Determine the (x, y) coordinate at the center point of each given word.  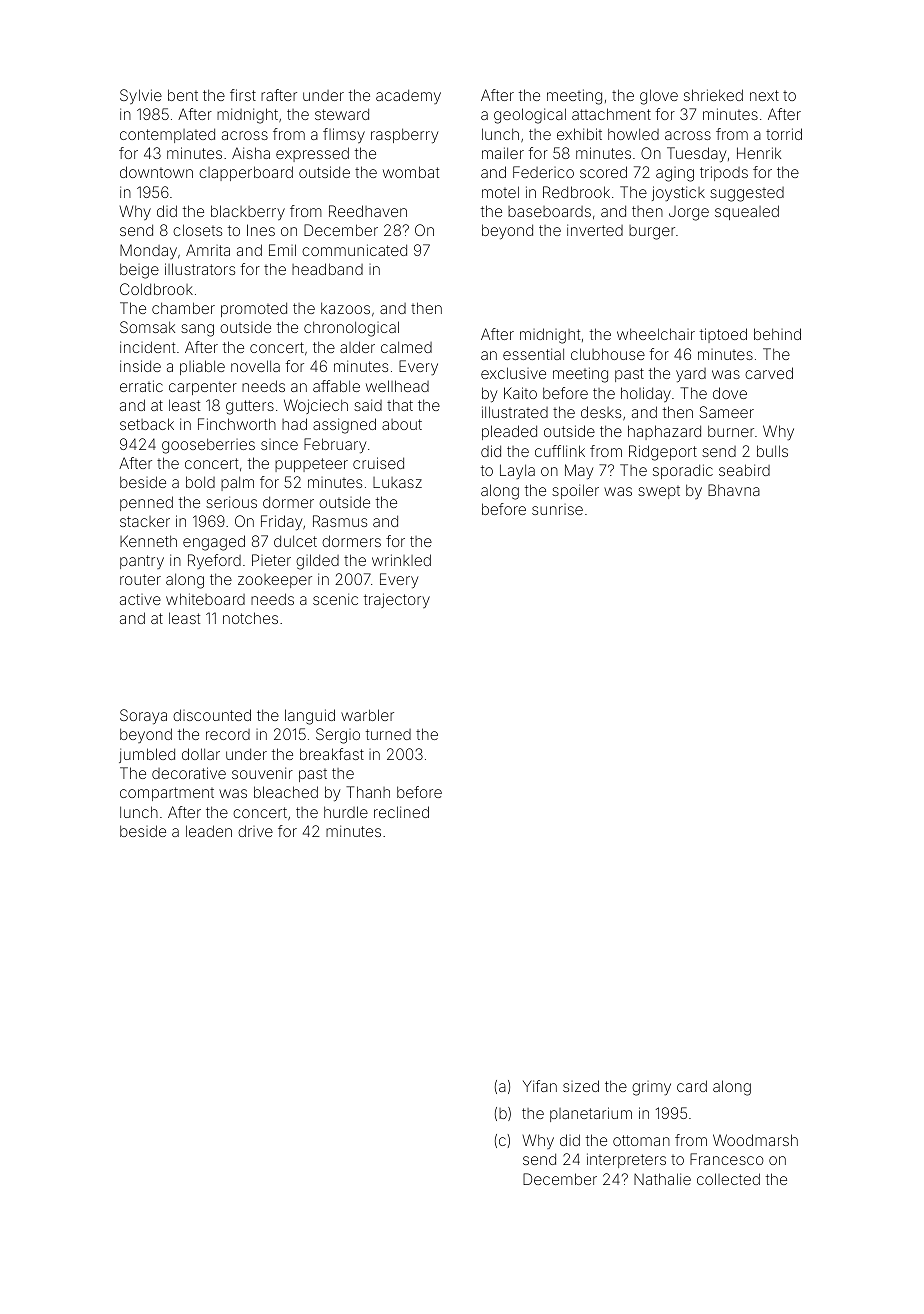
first (243, 95)
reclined (401, 812)
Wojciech (316, 406)
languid (310, 717)
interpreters (626, 1160)
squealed (747, 212)
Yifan (540, 1086)
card (692, 1086)
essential (533, 354)
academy (408, 96)
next (764, 95)
